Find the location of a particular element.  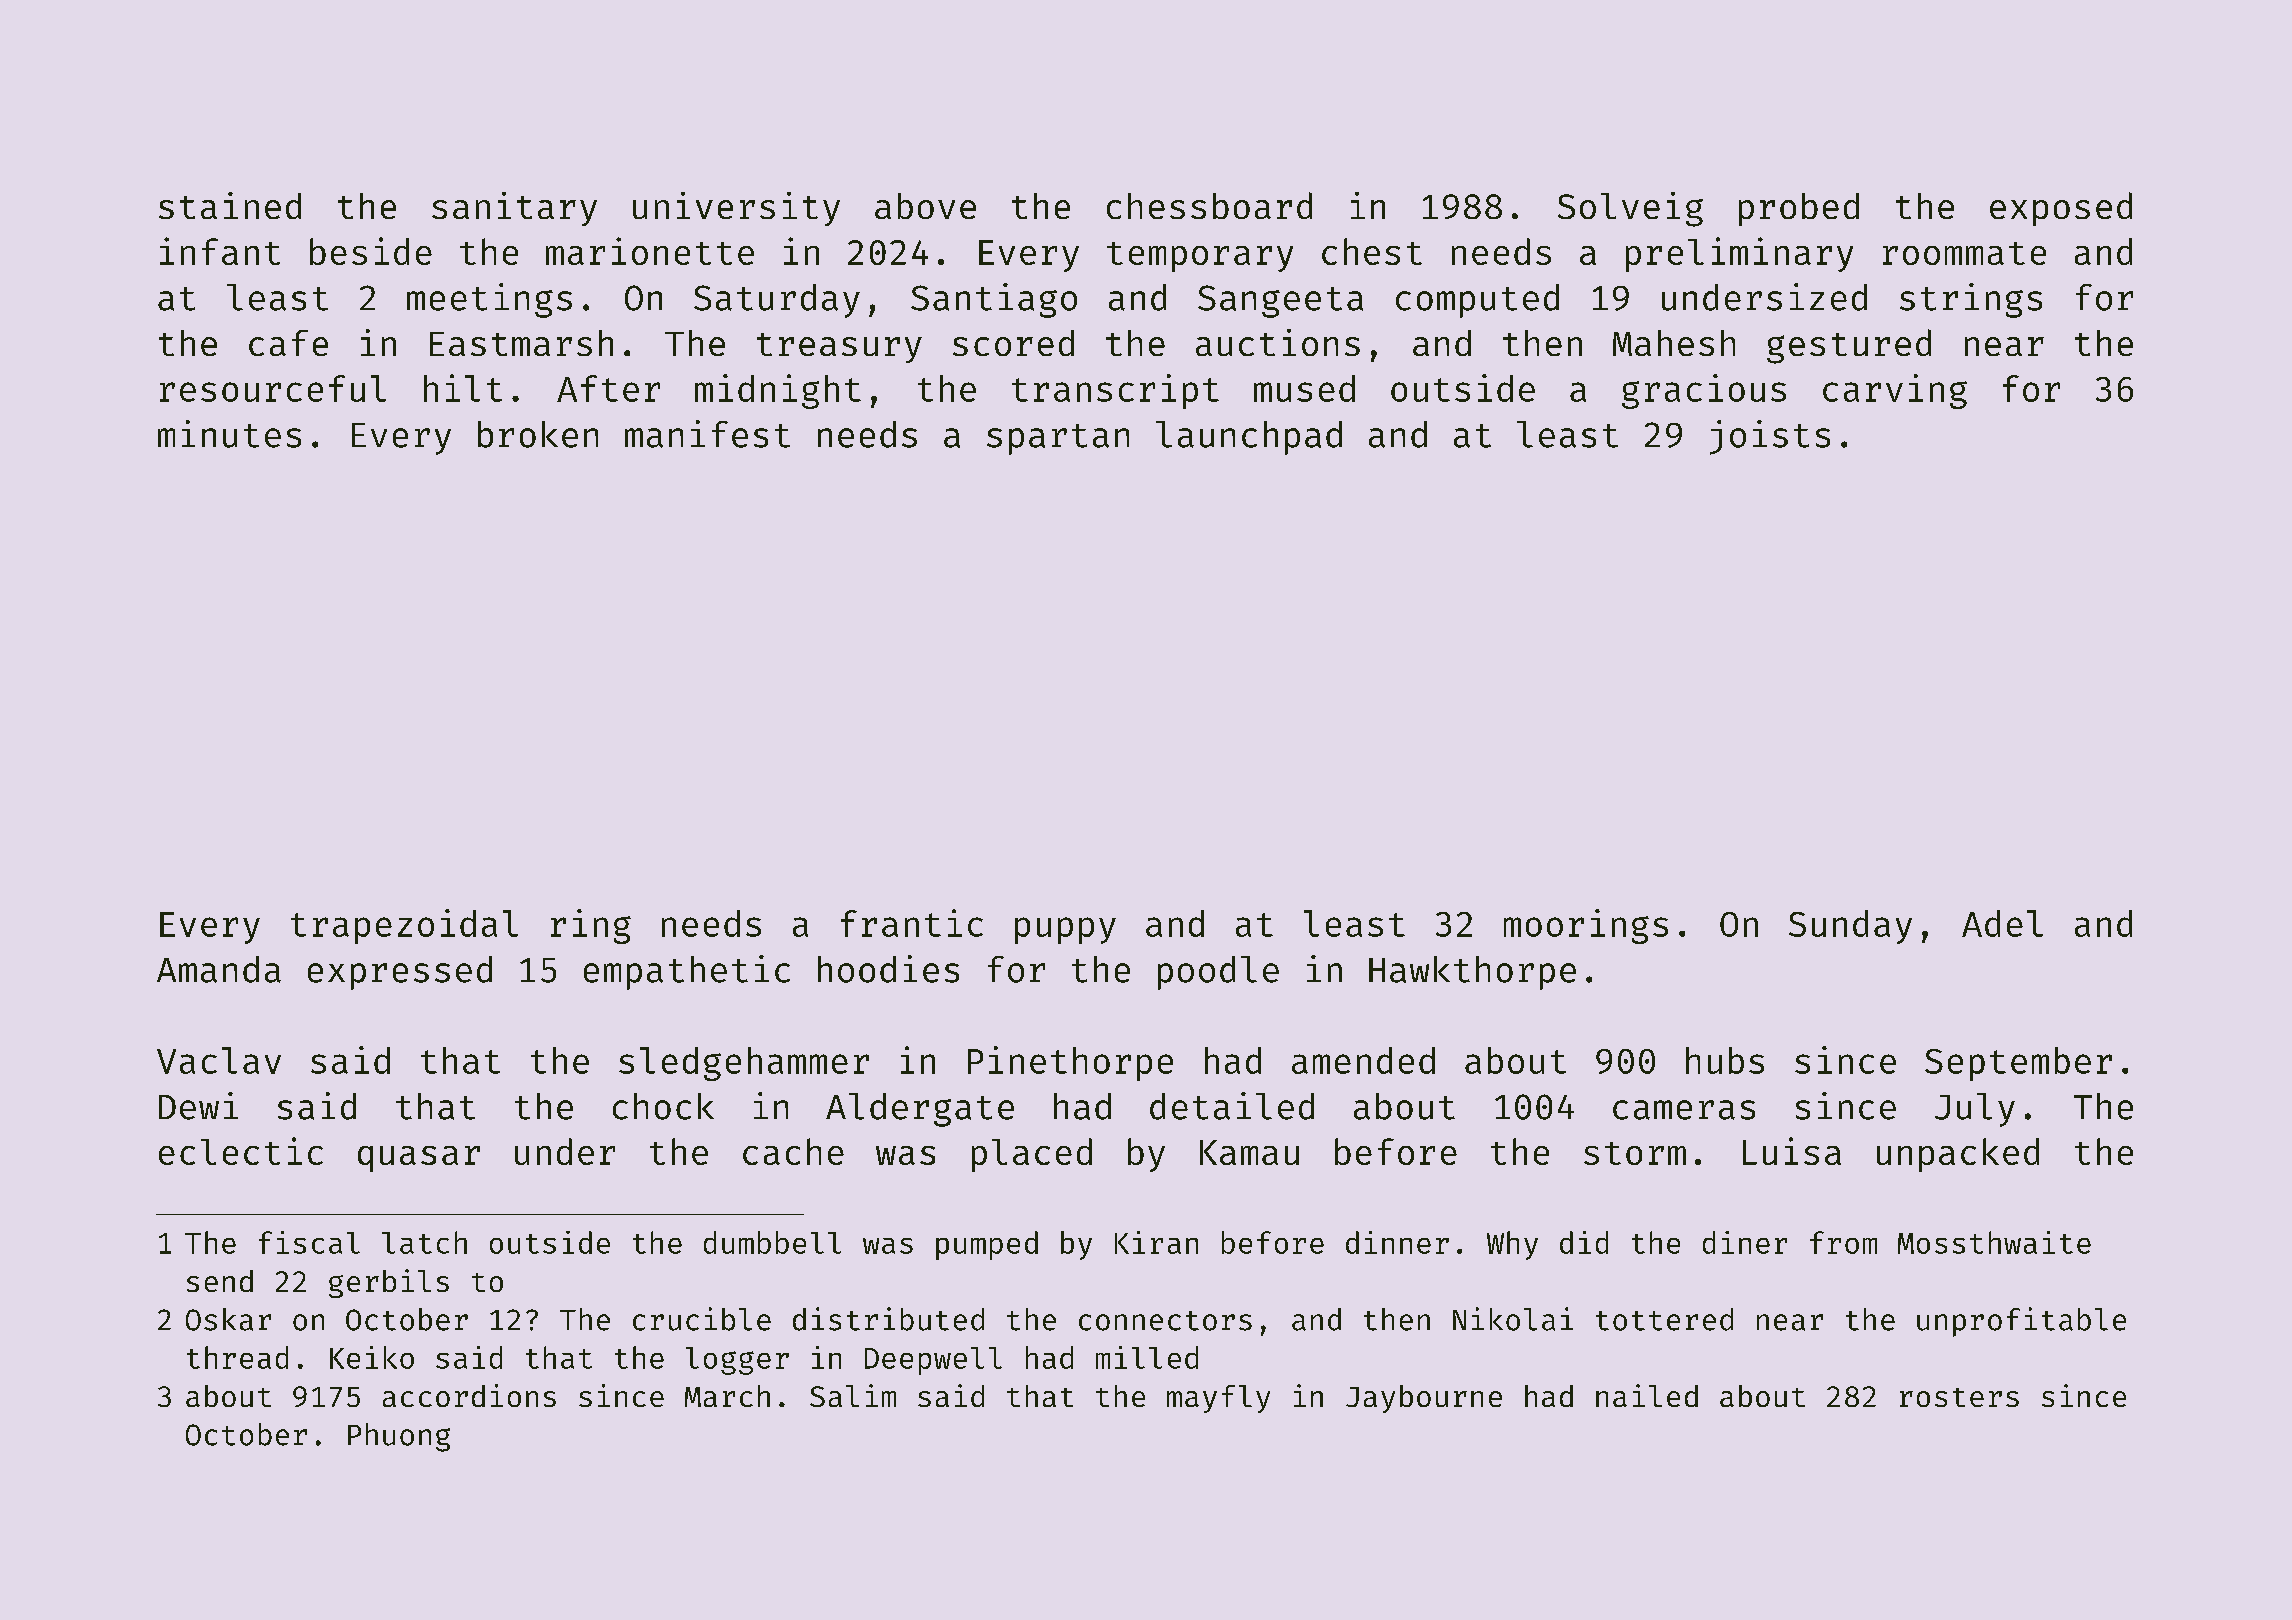

puppy is located at coordinates (1065, 930).
